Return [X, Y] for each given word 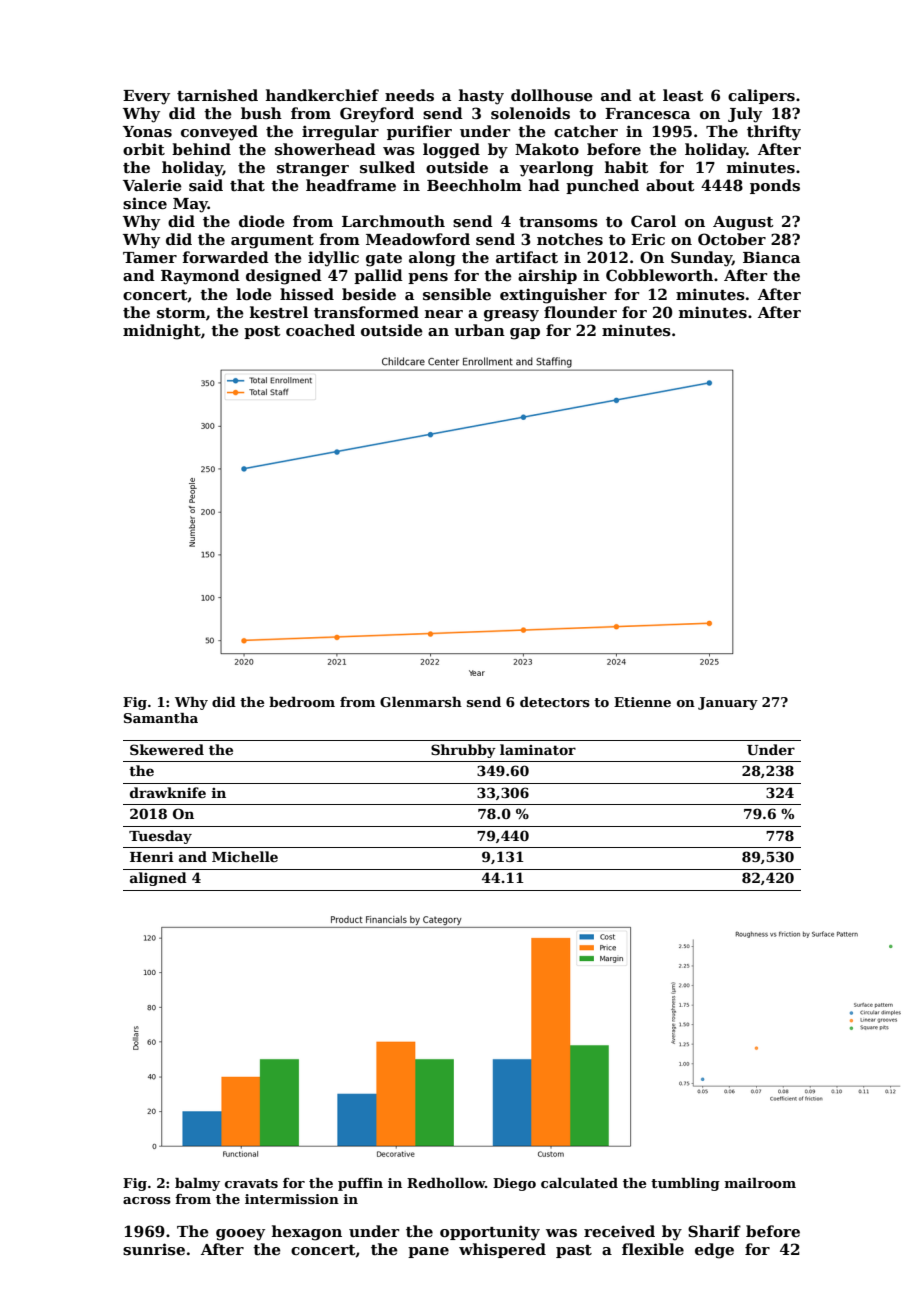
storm [181, 313]
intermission [292, 1199]
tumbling [685, 1184]
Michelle [245, 856]
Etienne [642, 702]
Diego [514, 1184]
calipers [761, 96]
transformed [366, 312]
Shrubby [463, 751]
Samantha [161, 718]
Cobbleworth [659, 275]
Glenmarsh [421, 702]
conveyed [219, 133]
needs [409, 95]
